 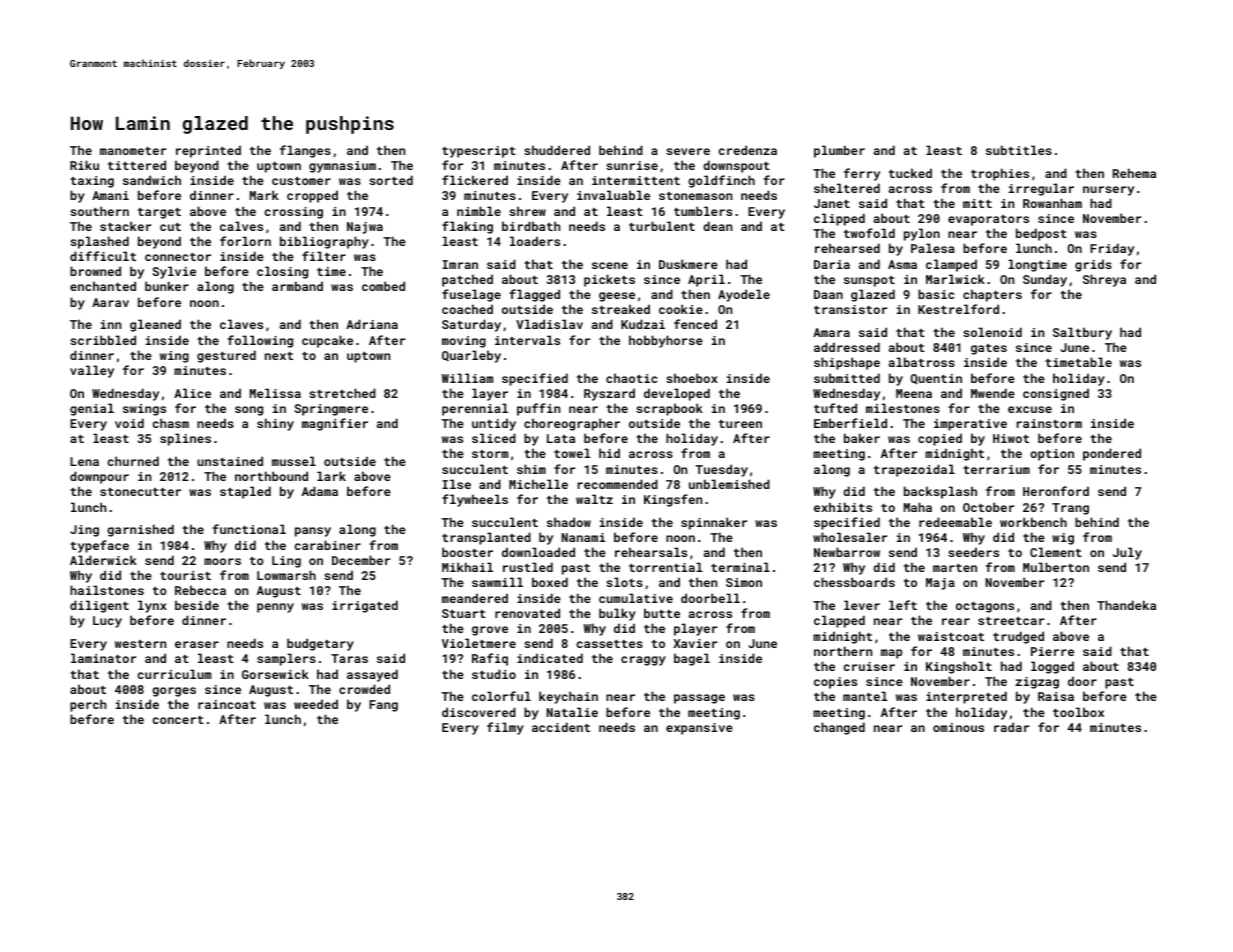 I want to click on flanges, so click(x=305, y=151).
